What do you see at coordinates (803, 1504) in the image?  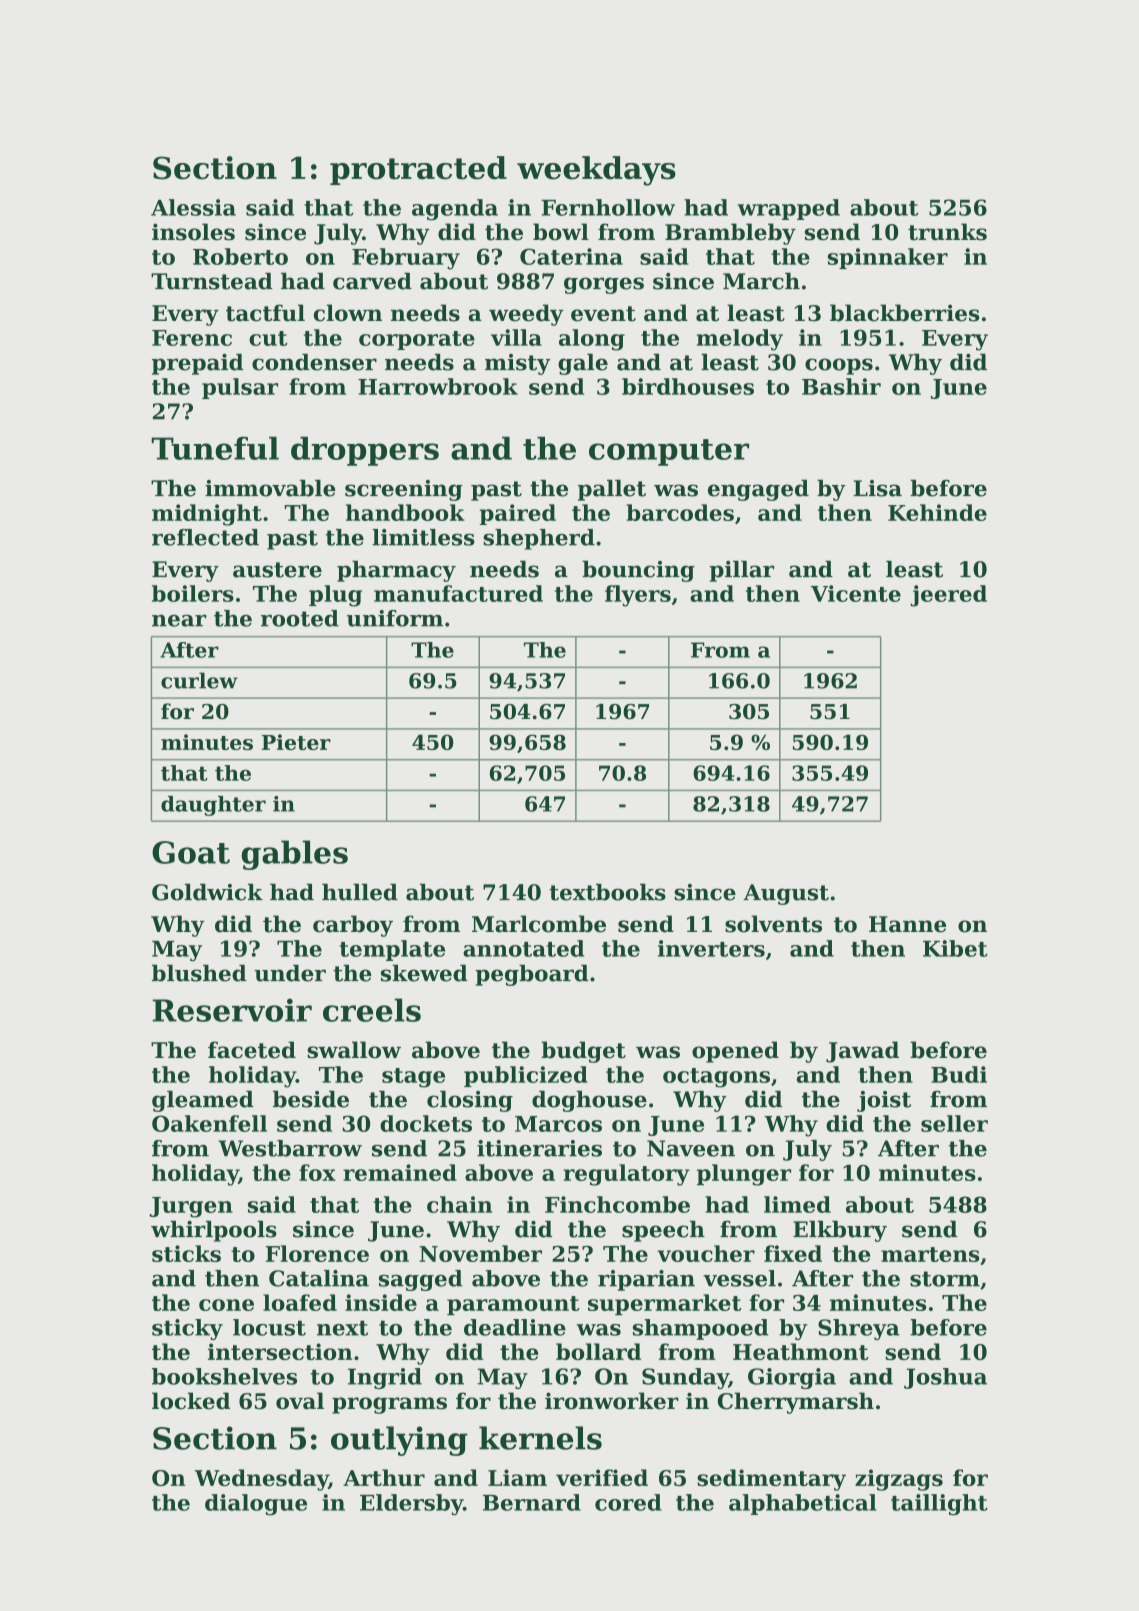 I see `alphabetical` at bounding box center [803, 1504].
